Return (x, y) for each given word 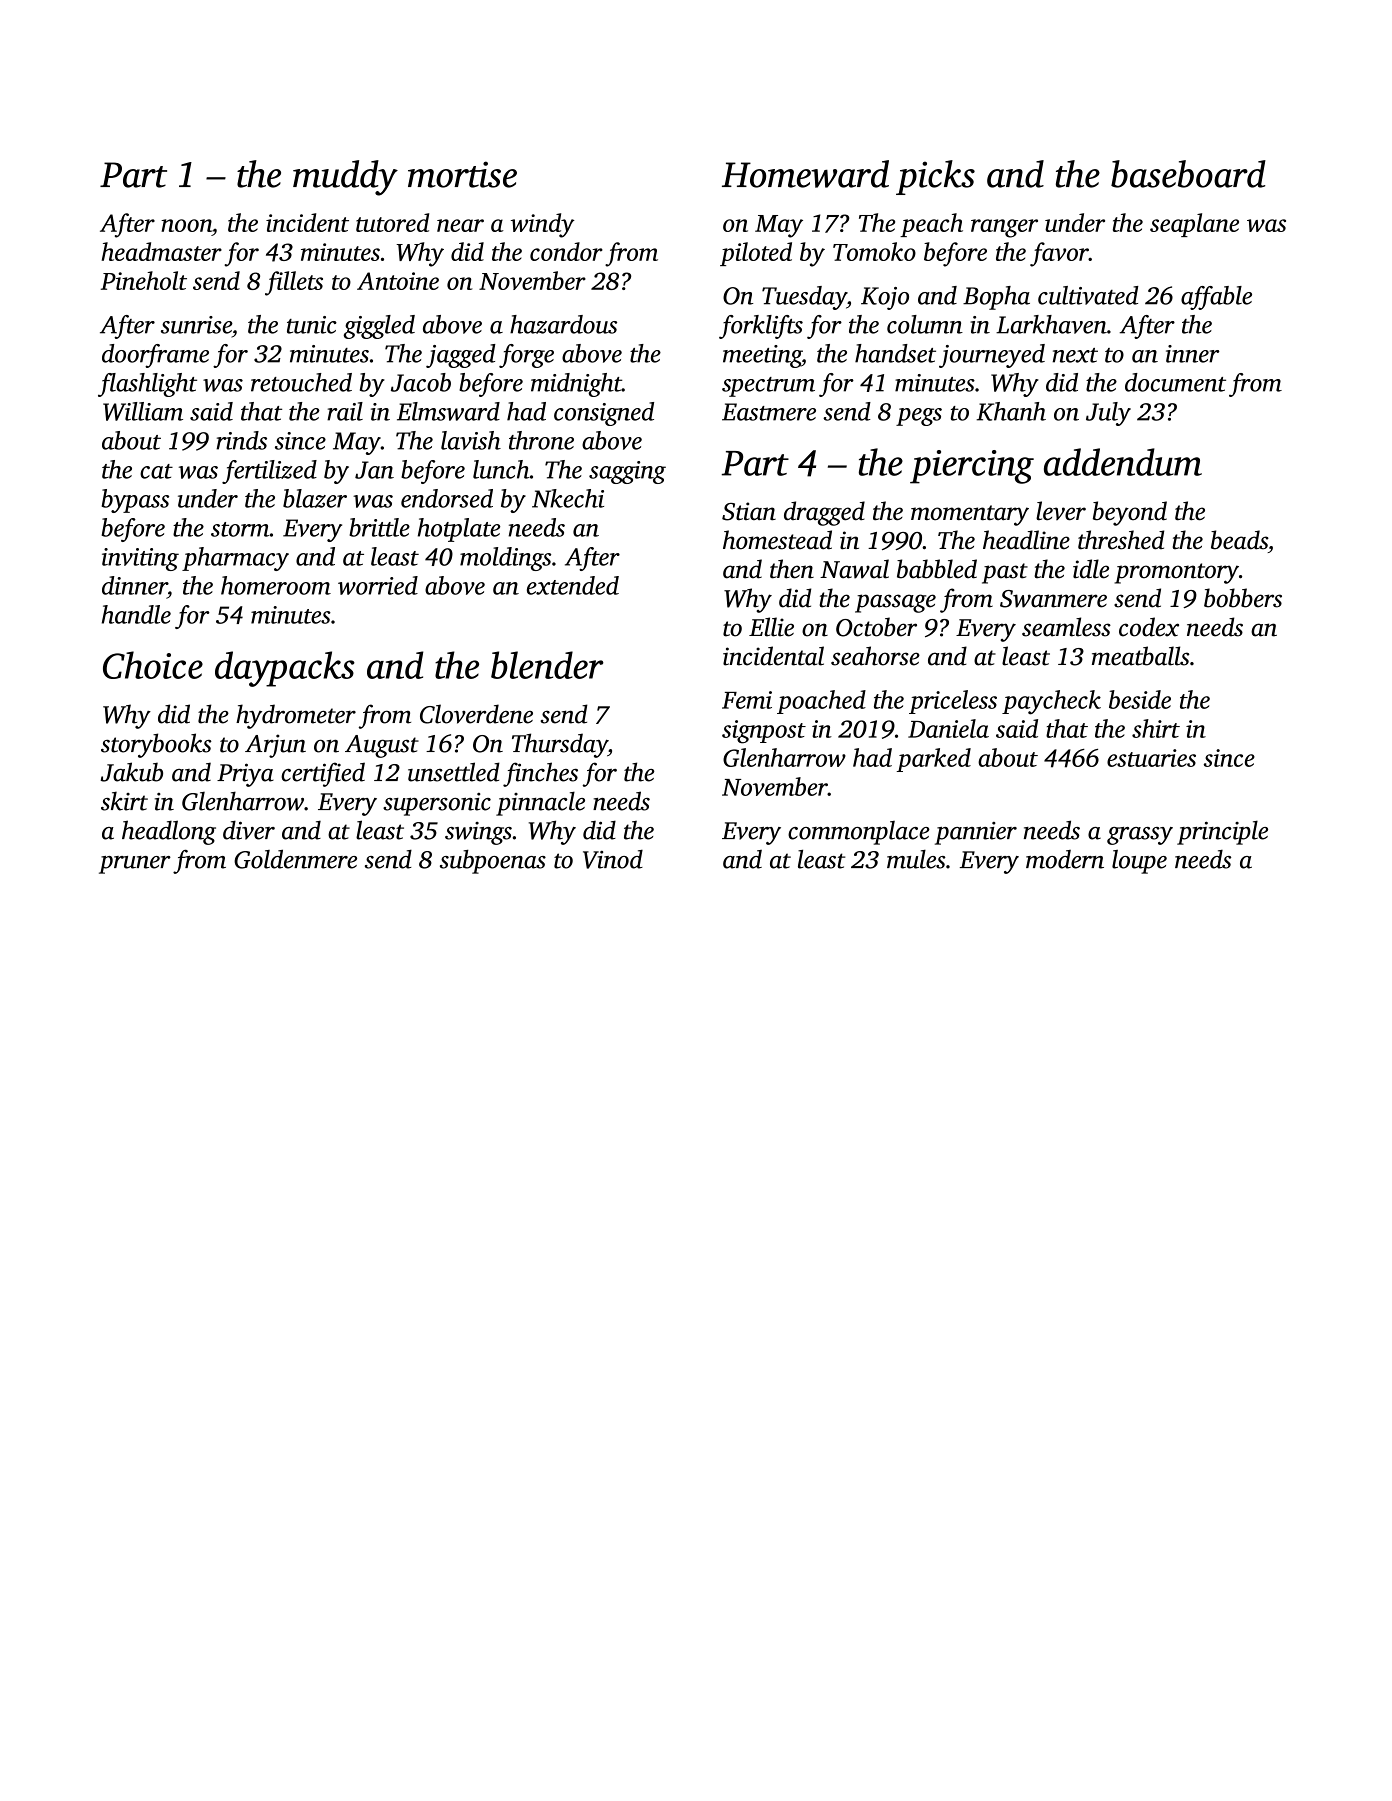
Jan (374, 470)
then (792, 569)
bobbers (1243, 598)
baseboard (1188, 174)
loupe (1139, 862)
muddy (345, 178)
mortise (462, 174)
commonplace (859, 833)
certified (323, 774)
